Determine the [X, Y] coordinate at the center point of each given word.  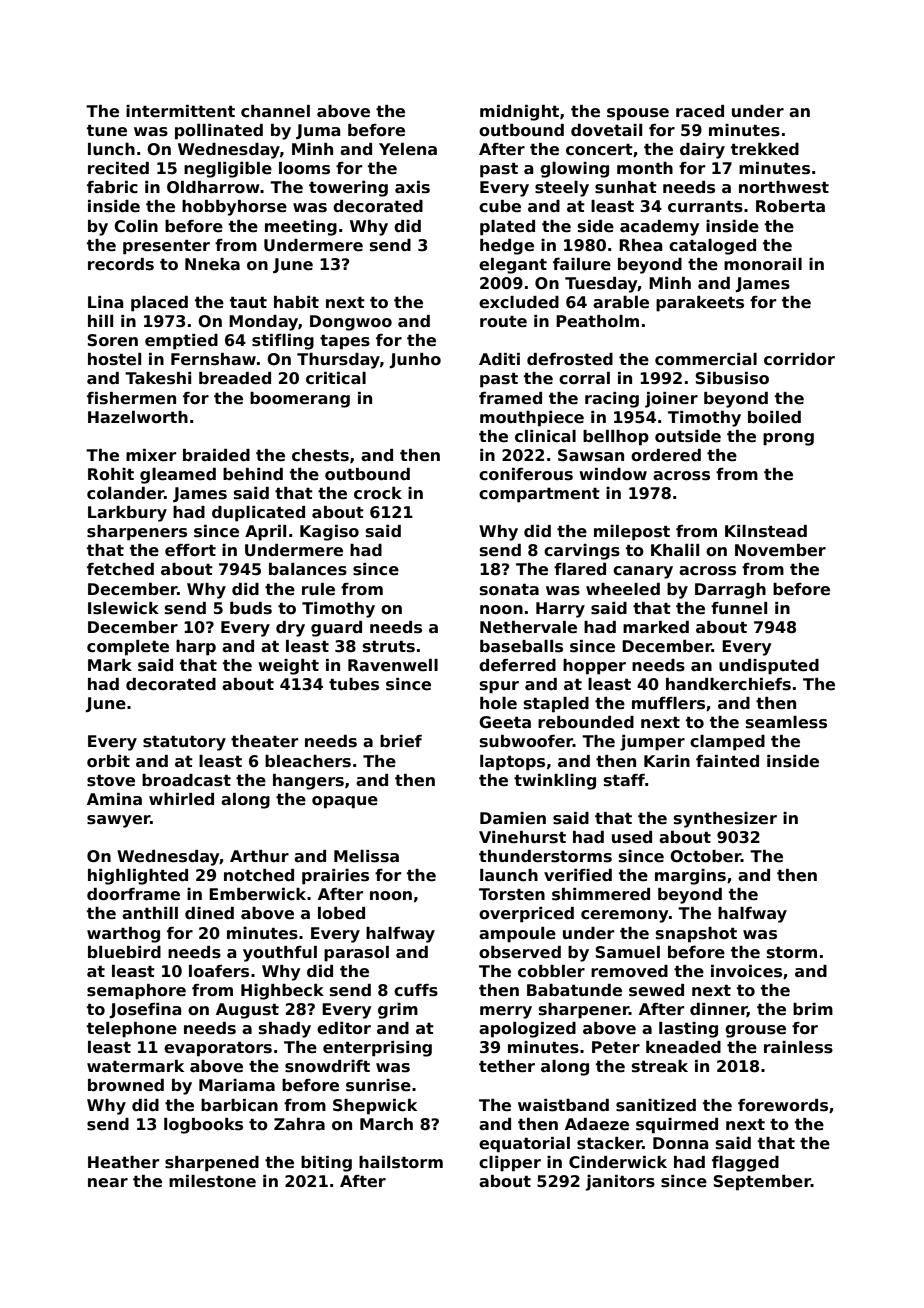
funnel [739, 608]
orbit [108, 761]
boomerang [300, 400]
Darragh [730, 591]
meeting [301, 228]
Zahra [299, 1124]
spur [499, 687]
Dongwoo [351, 323]
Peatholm [597, 321]
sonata [509, 590]
